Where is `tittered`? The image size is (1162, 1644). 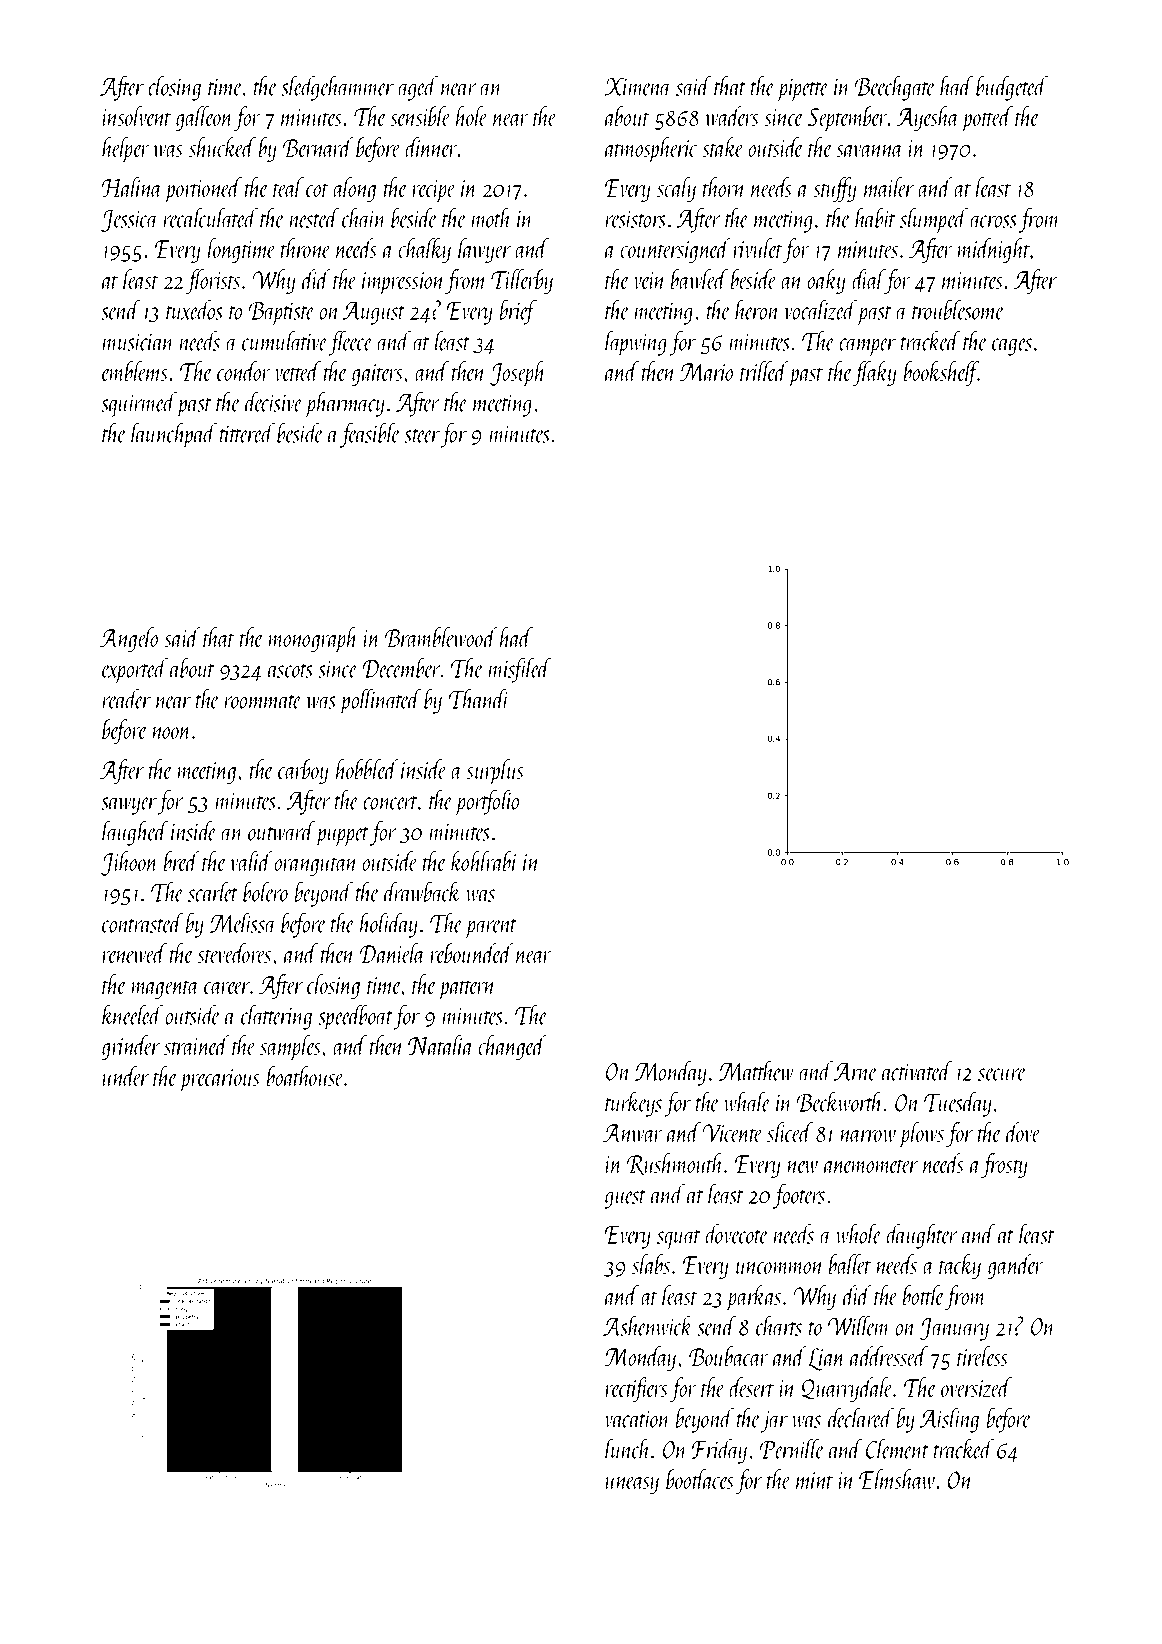 tittered is located at coordinates (247, 432).
